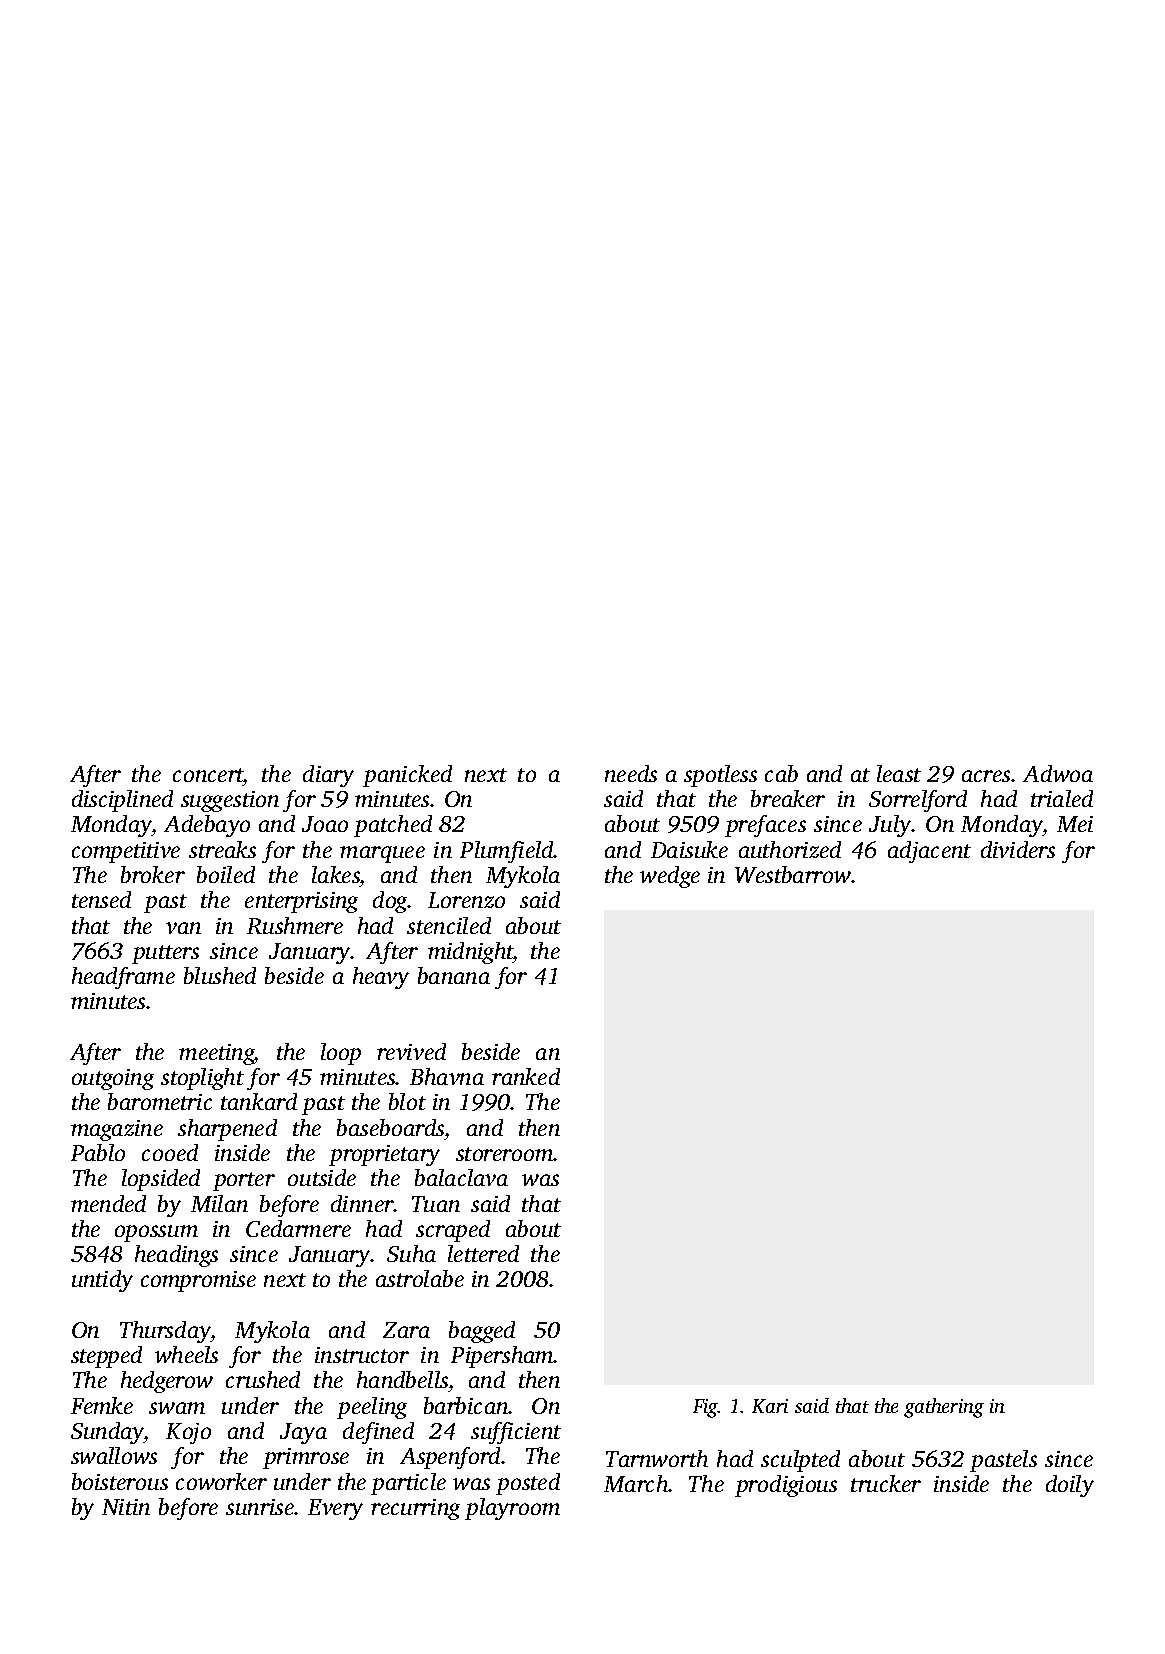 The height and width of the image is (1654, 1165). I want to click on diary, so click(328, 776).
